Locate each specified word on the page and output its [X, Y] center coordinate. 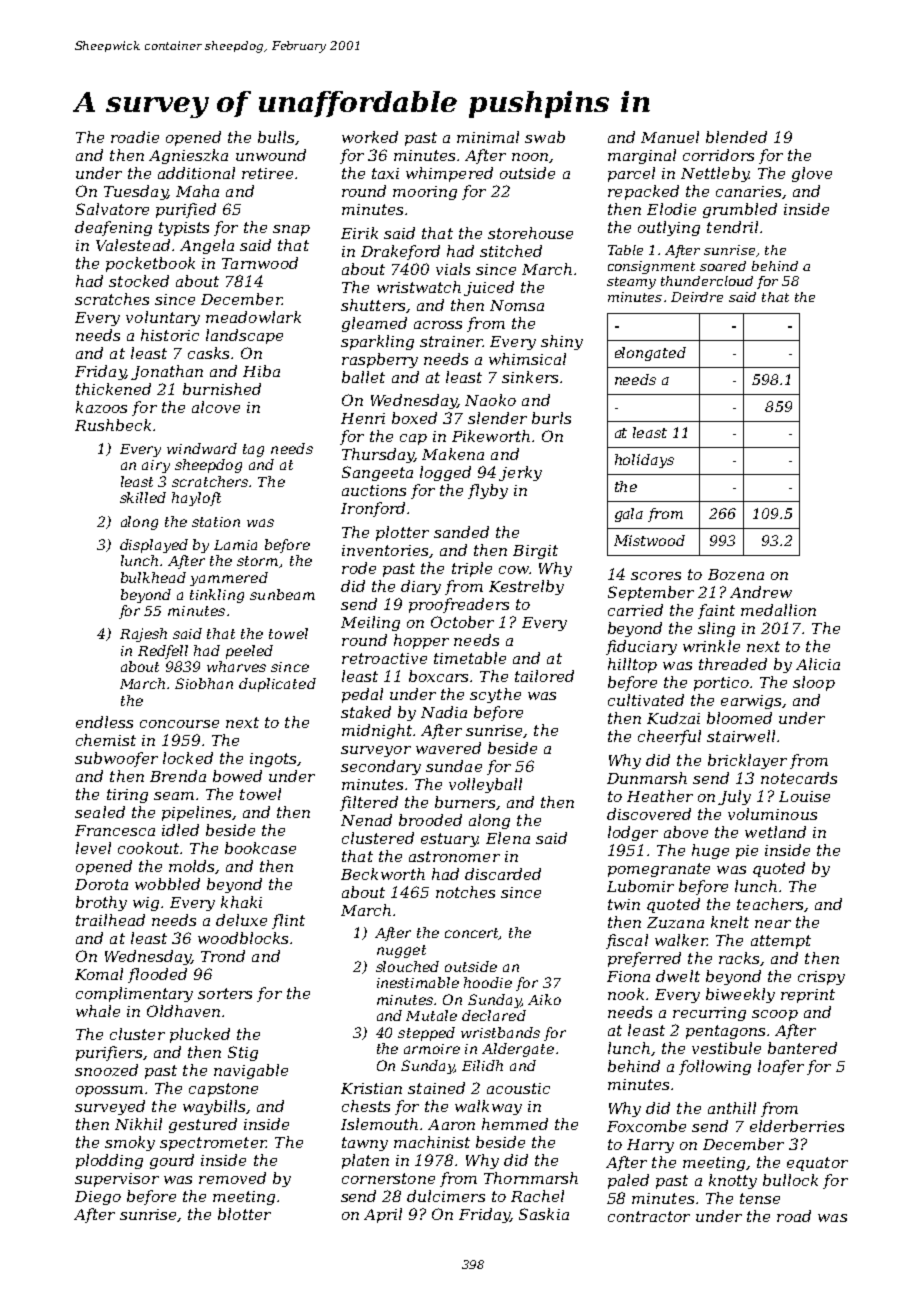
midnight [377, 731]
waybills [214, 1107]
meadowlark [253, 317]
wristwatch [419, 287]
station [216, 522]
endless [104, 722]
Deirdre [697, 297]
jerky [520, 473]
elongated [650, 354]
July [734, 797]
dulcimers [446, 1196]
